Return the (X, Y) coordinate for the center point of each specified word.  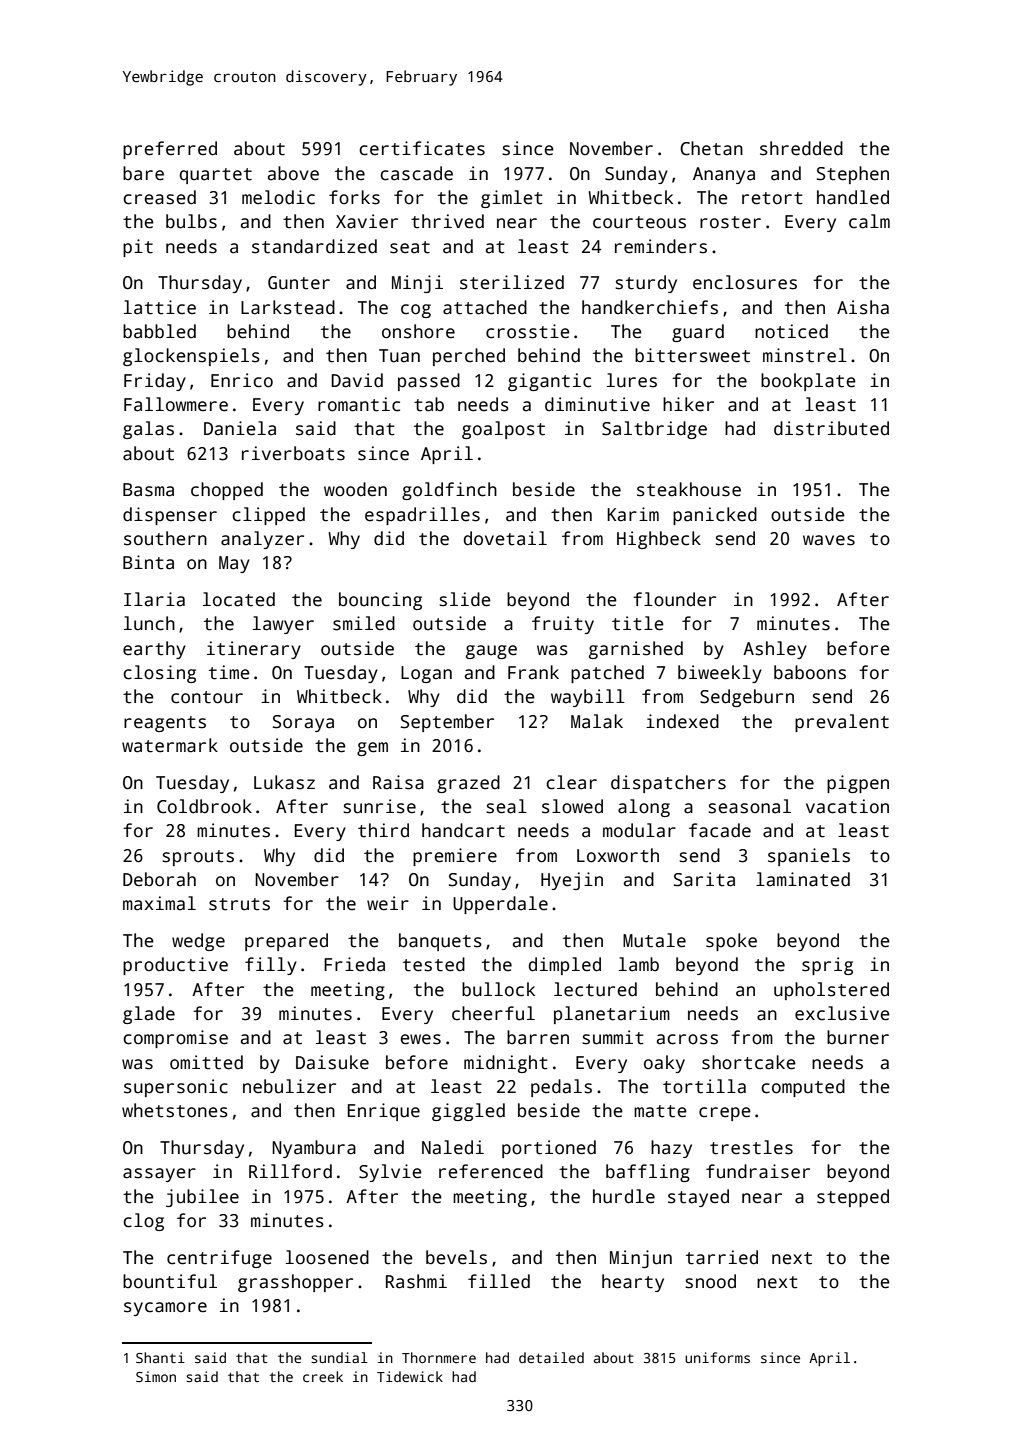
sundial (339, 1357)
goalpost (503, 430)
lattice (160, 307)
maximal (159, 903)
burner (858, 1037)
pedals (561, 1088)
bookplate (808, 382)
